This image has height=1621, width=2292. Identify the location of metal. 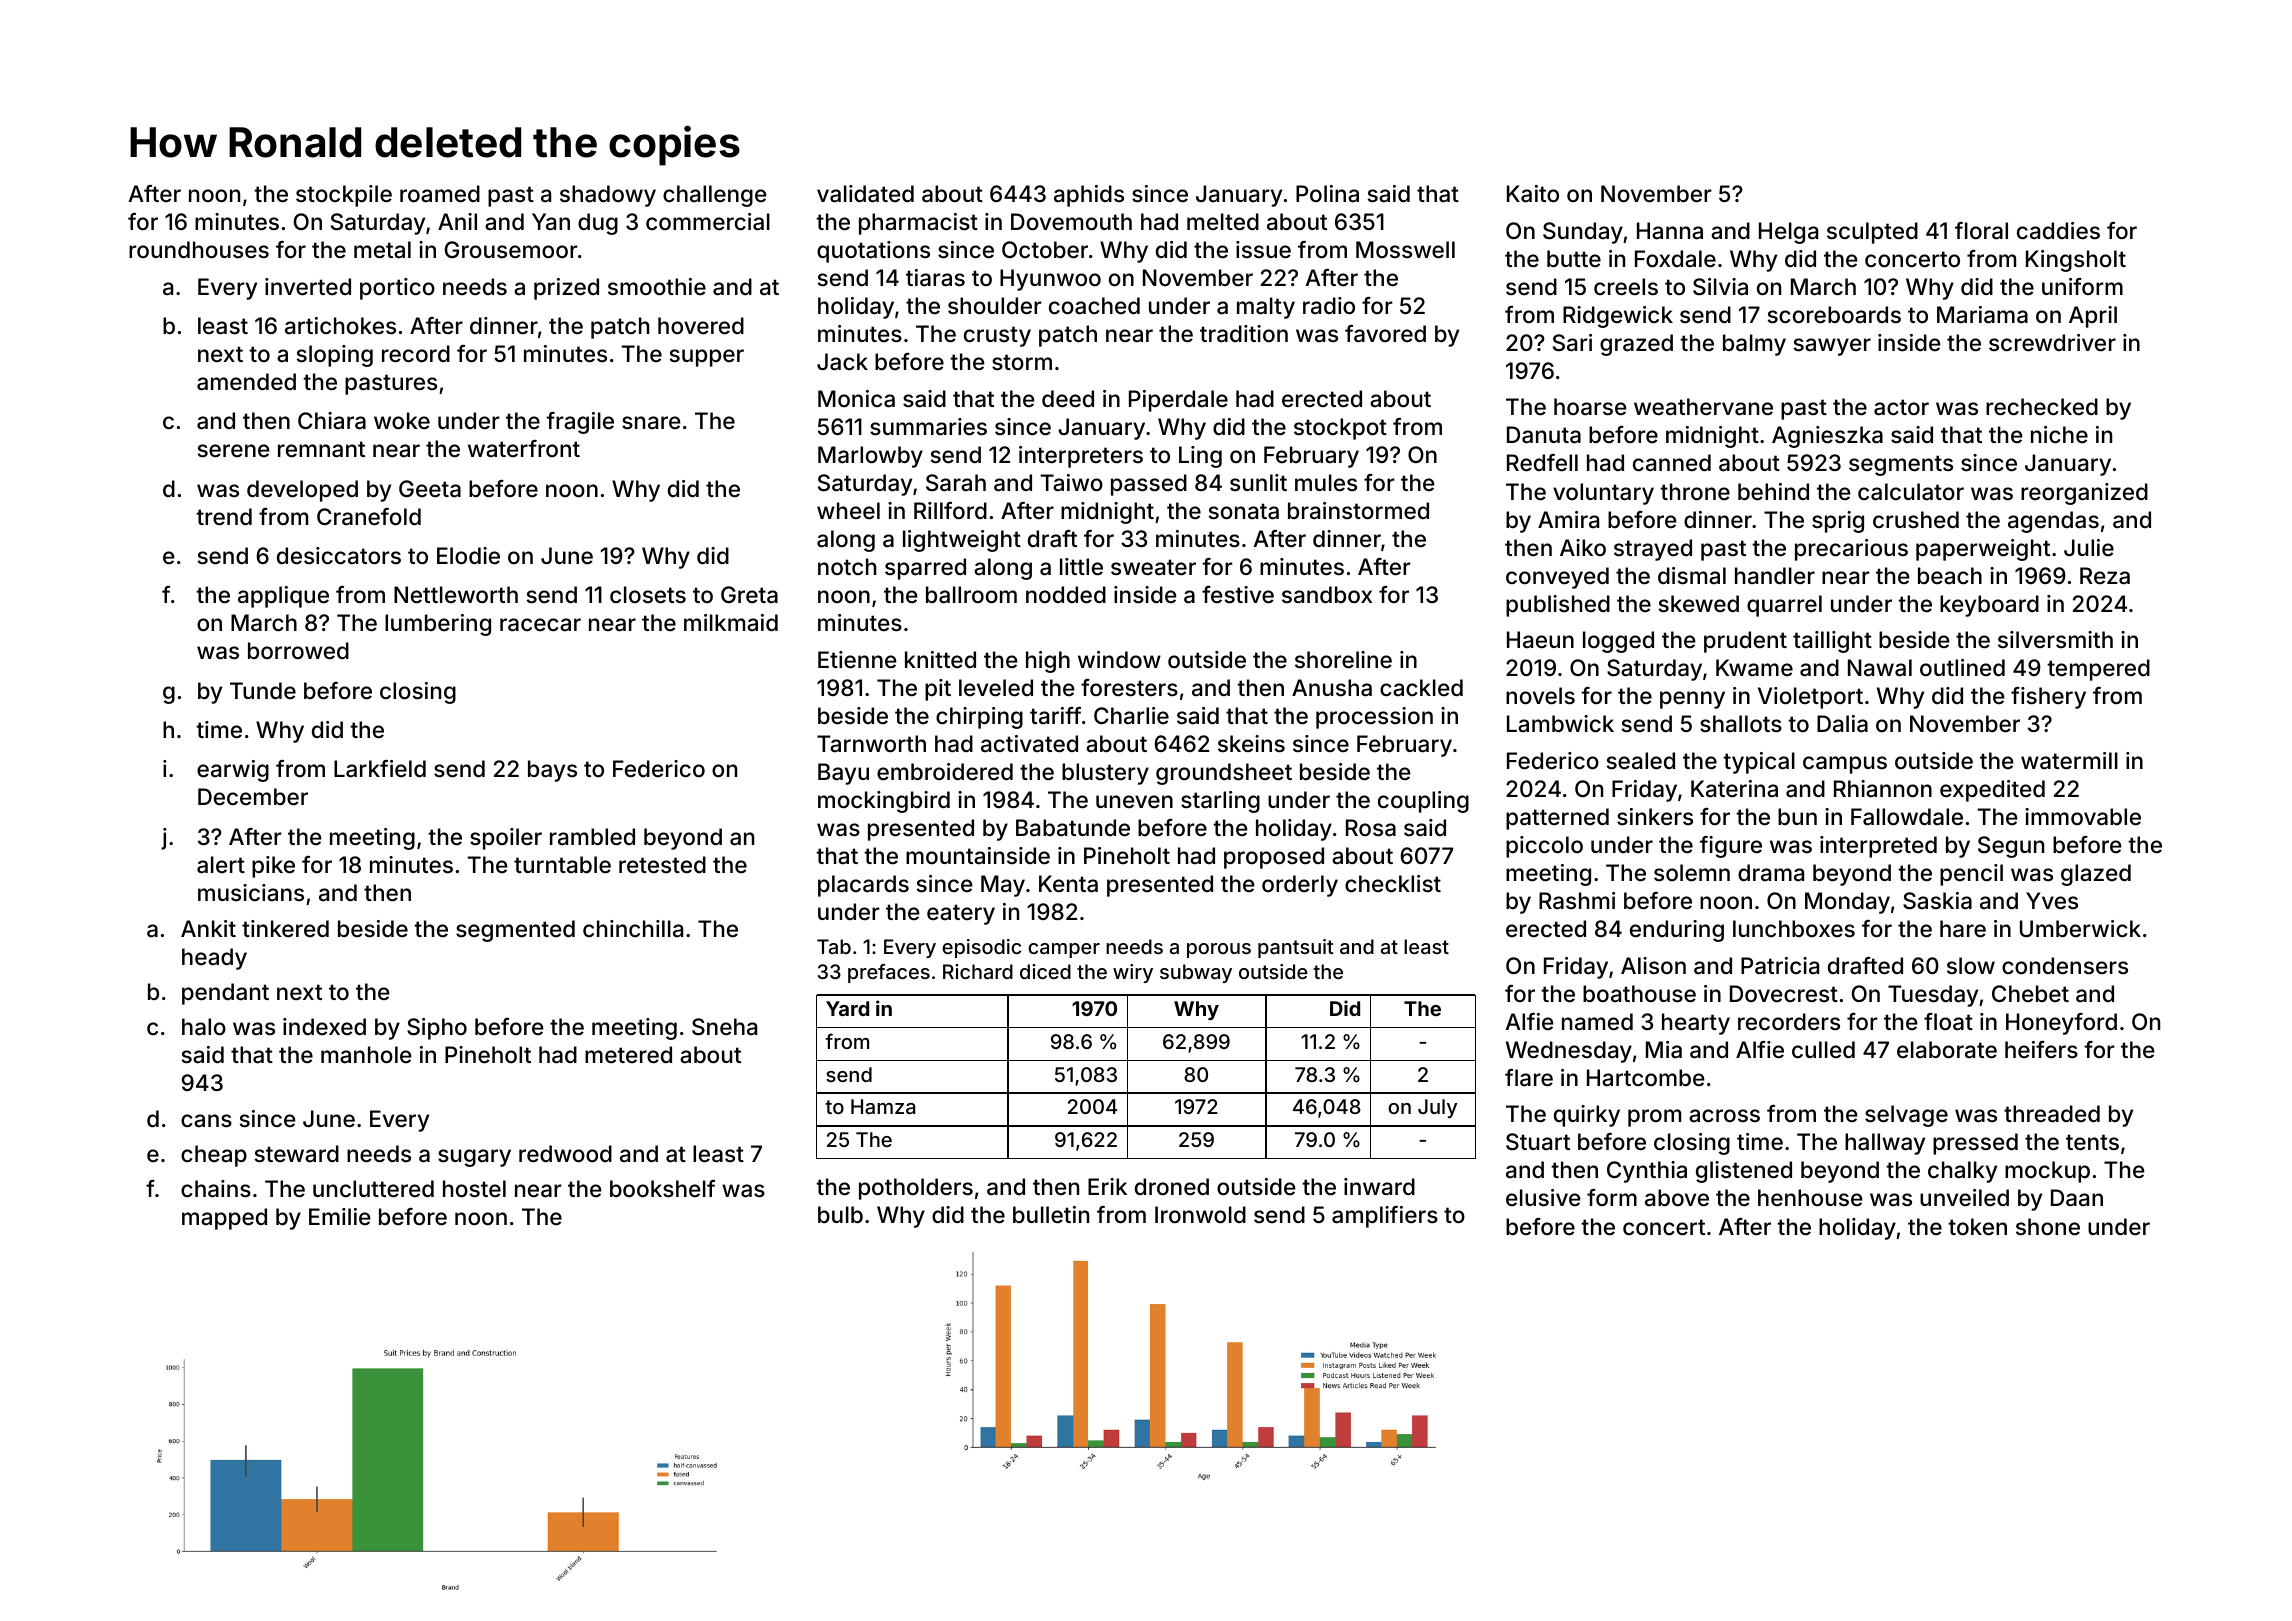
(382, 250).
